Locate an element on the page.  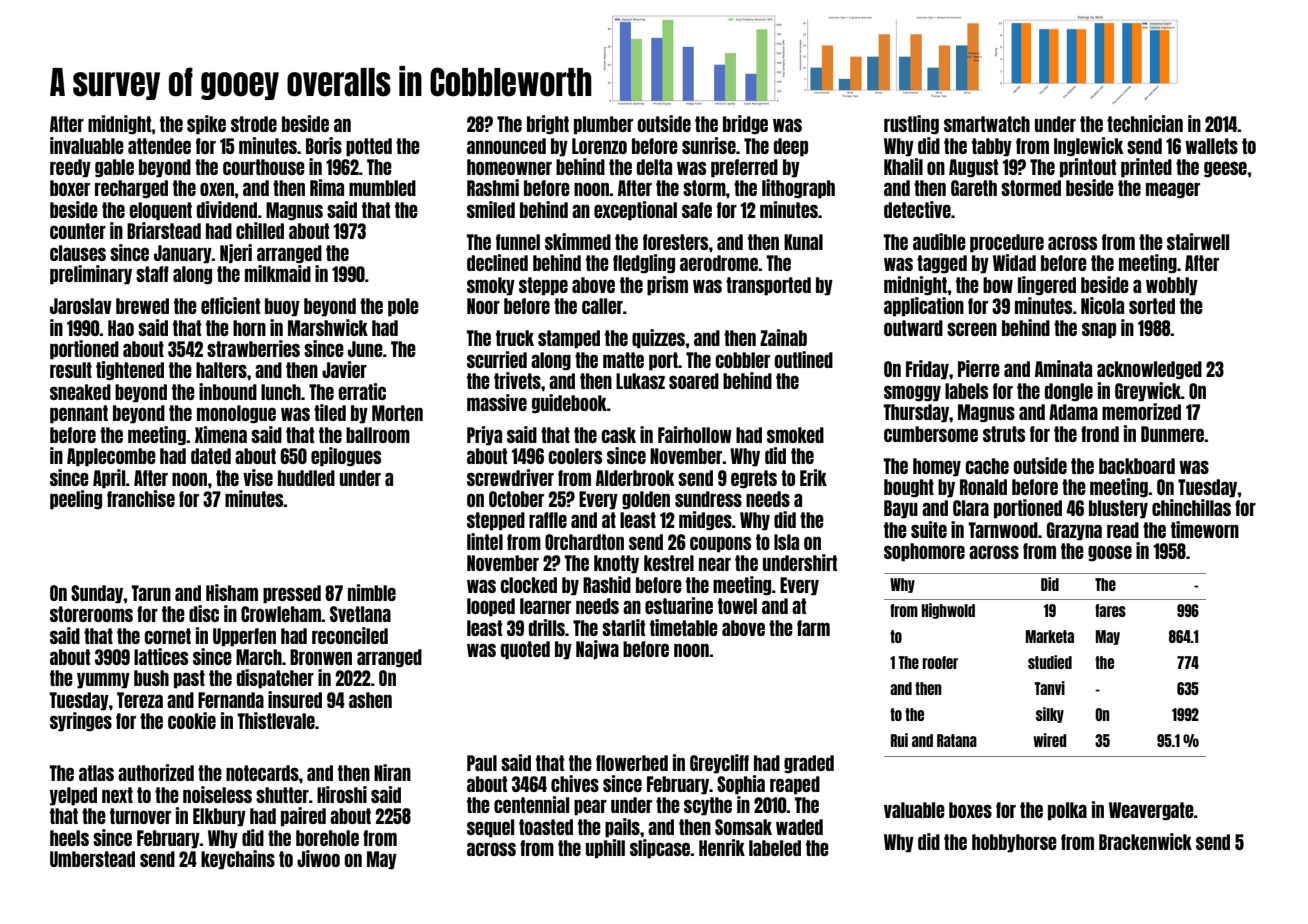
Applecombe is located at coordinates (111, 457).
